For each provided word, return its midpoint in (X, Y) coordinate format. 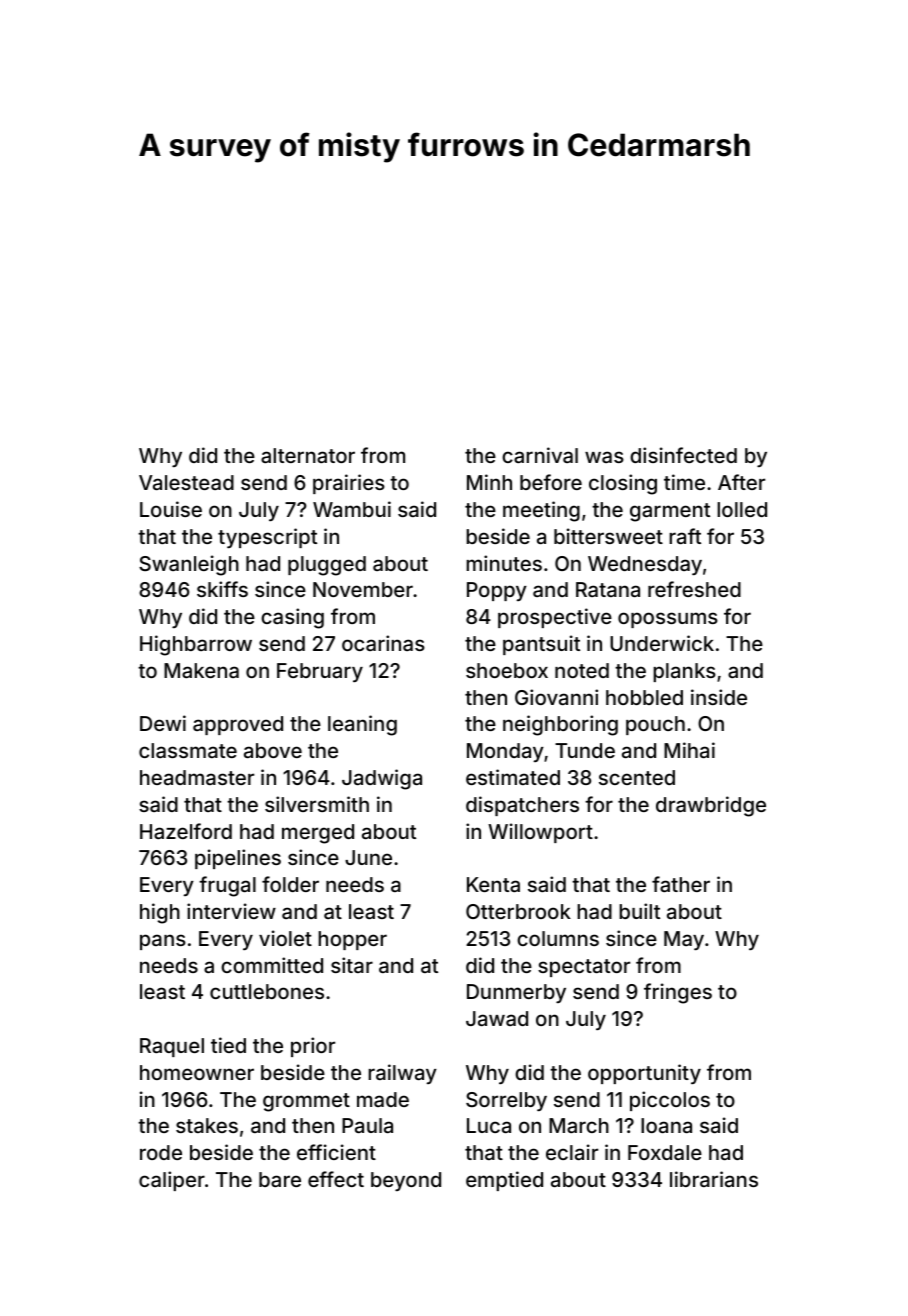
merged (318, 834)
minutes (504, 563)
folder (290, 884)
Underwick (662, 643)
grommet (306, 1102)
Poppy (497, 591)
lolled (742, 509)
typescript (267, 538)
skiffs (222, 589)
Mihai (689, 750)
